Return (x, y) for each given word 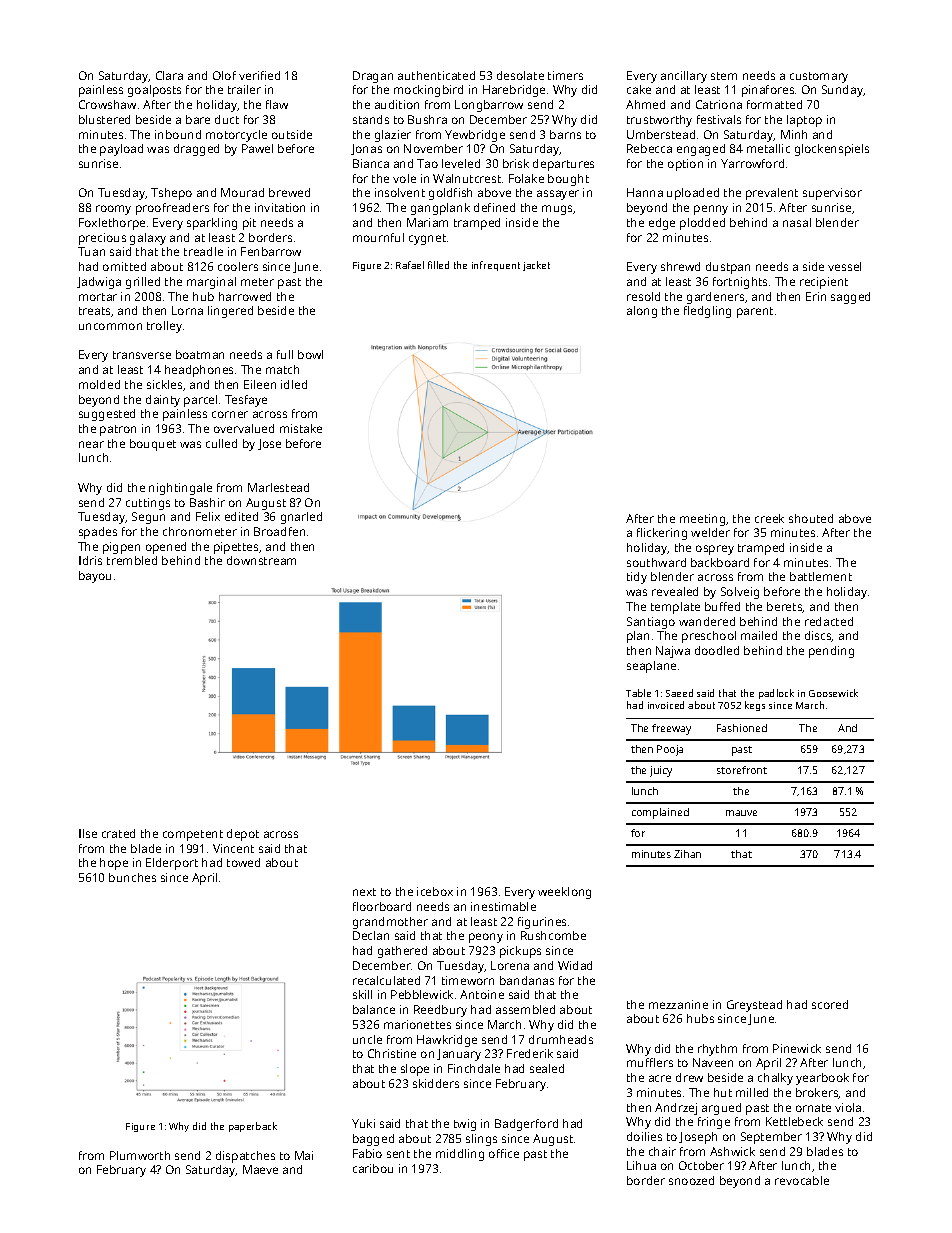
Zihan (687, 854)
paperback (253, 1127)
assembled (525, 1009)
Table (638, 693)
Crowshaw (107, 104)
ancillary (684, 77)
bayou (95, 577)
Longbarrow (489, 106)
